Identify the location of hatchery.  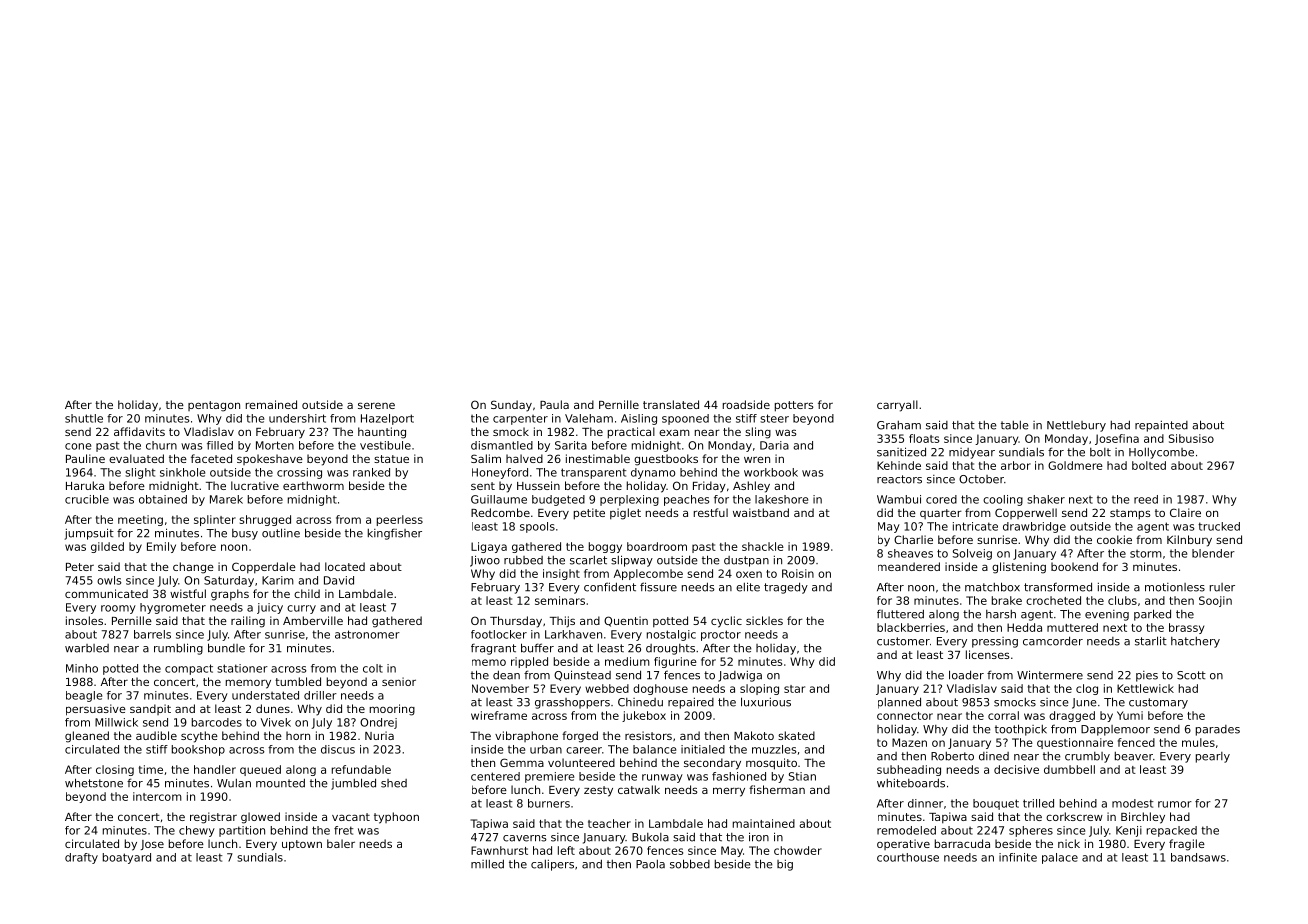
(1195, 642).
